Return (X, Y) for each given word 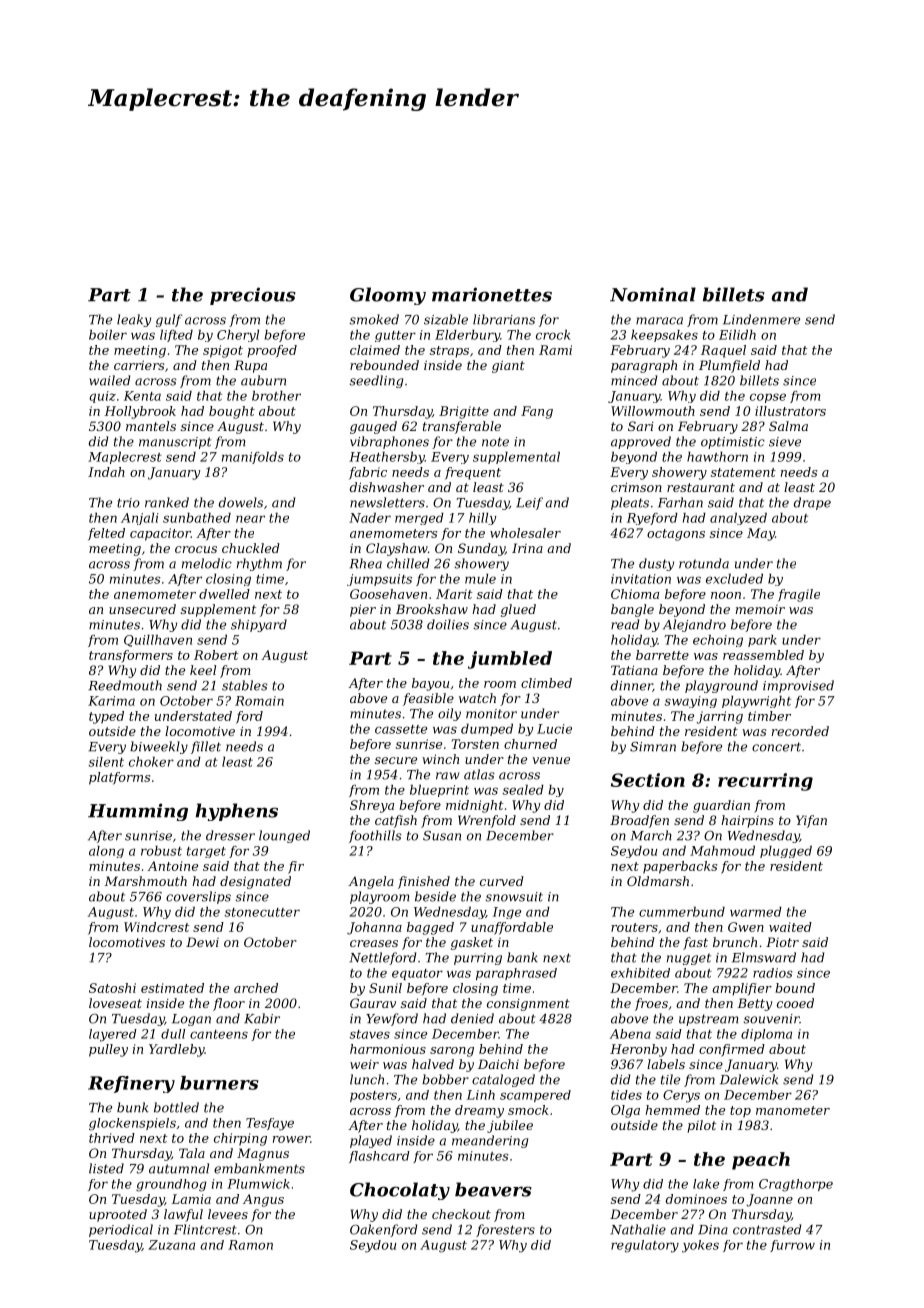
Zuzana (171, 1245)
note (495, 442)
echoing (718, 641)
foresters (505, 1230)
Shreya (372, 806)
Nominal (653, 294)
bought (232, 412)
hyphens (237, 812)
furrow (792, 1246)
